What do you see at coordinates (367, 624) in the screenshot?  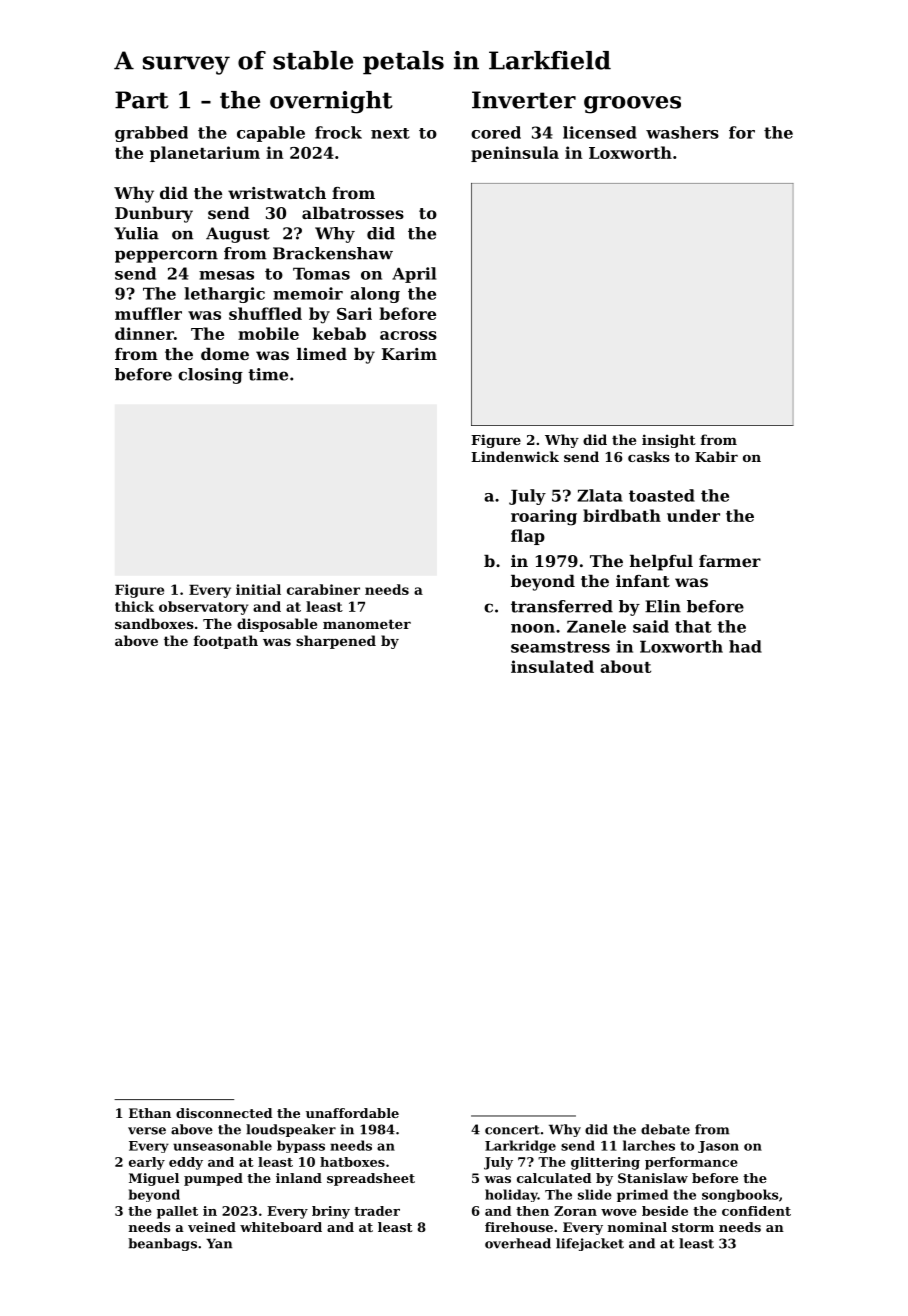 I see `manometer` at bounding box center [367, 624].
